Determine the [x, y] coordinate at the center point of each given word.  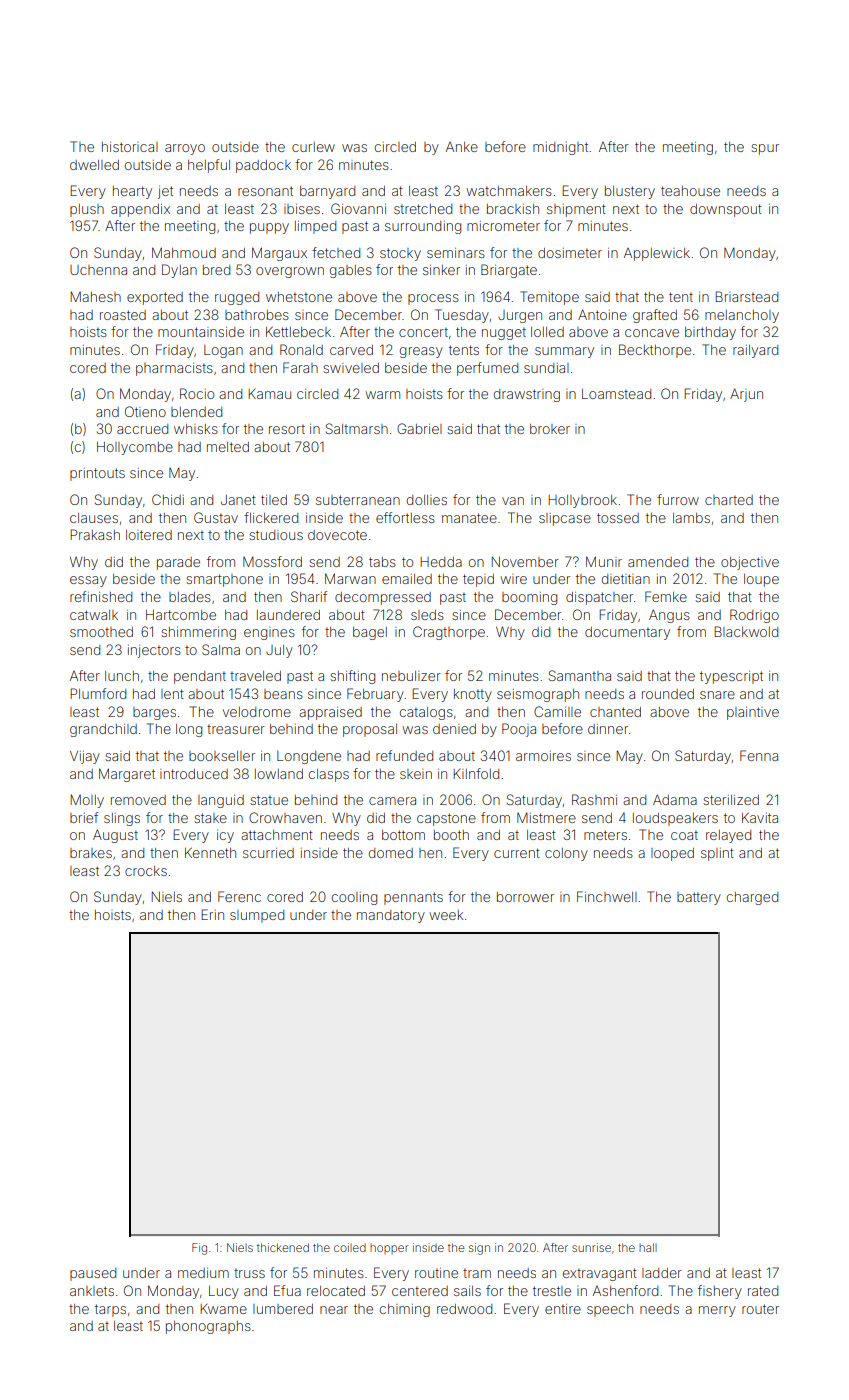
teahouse [690, 191]
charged [752, 898]
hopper [389, 1249]
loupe [761, 580]
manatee [469, 518]
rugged [237, 298]
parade [178, 563]
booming [529, 598]
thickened [283, 1247]
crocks [146, 871]
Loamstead [616, 394]
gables [351, 271]
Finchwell [607, 896]
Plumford [98, 693]
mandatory [391, 916]
